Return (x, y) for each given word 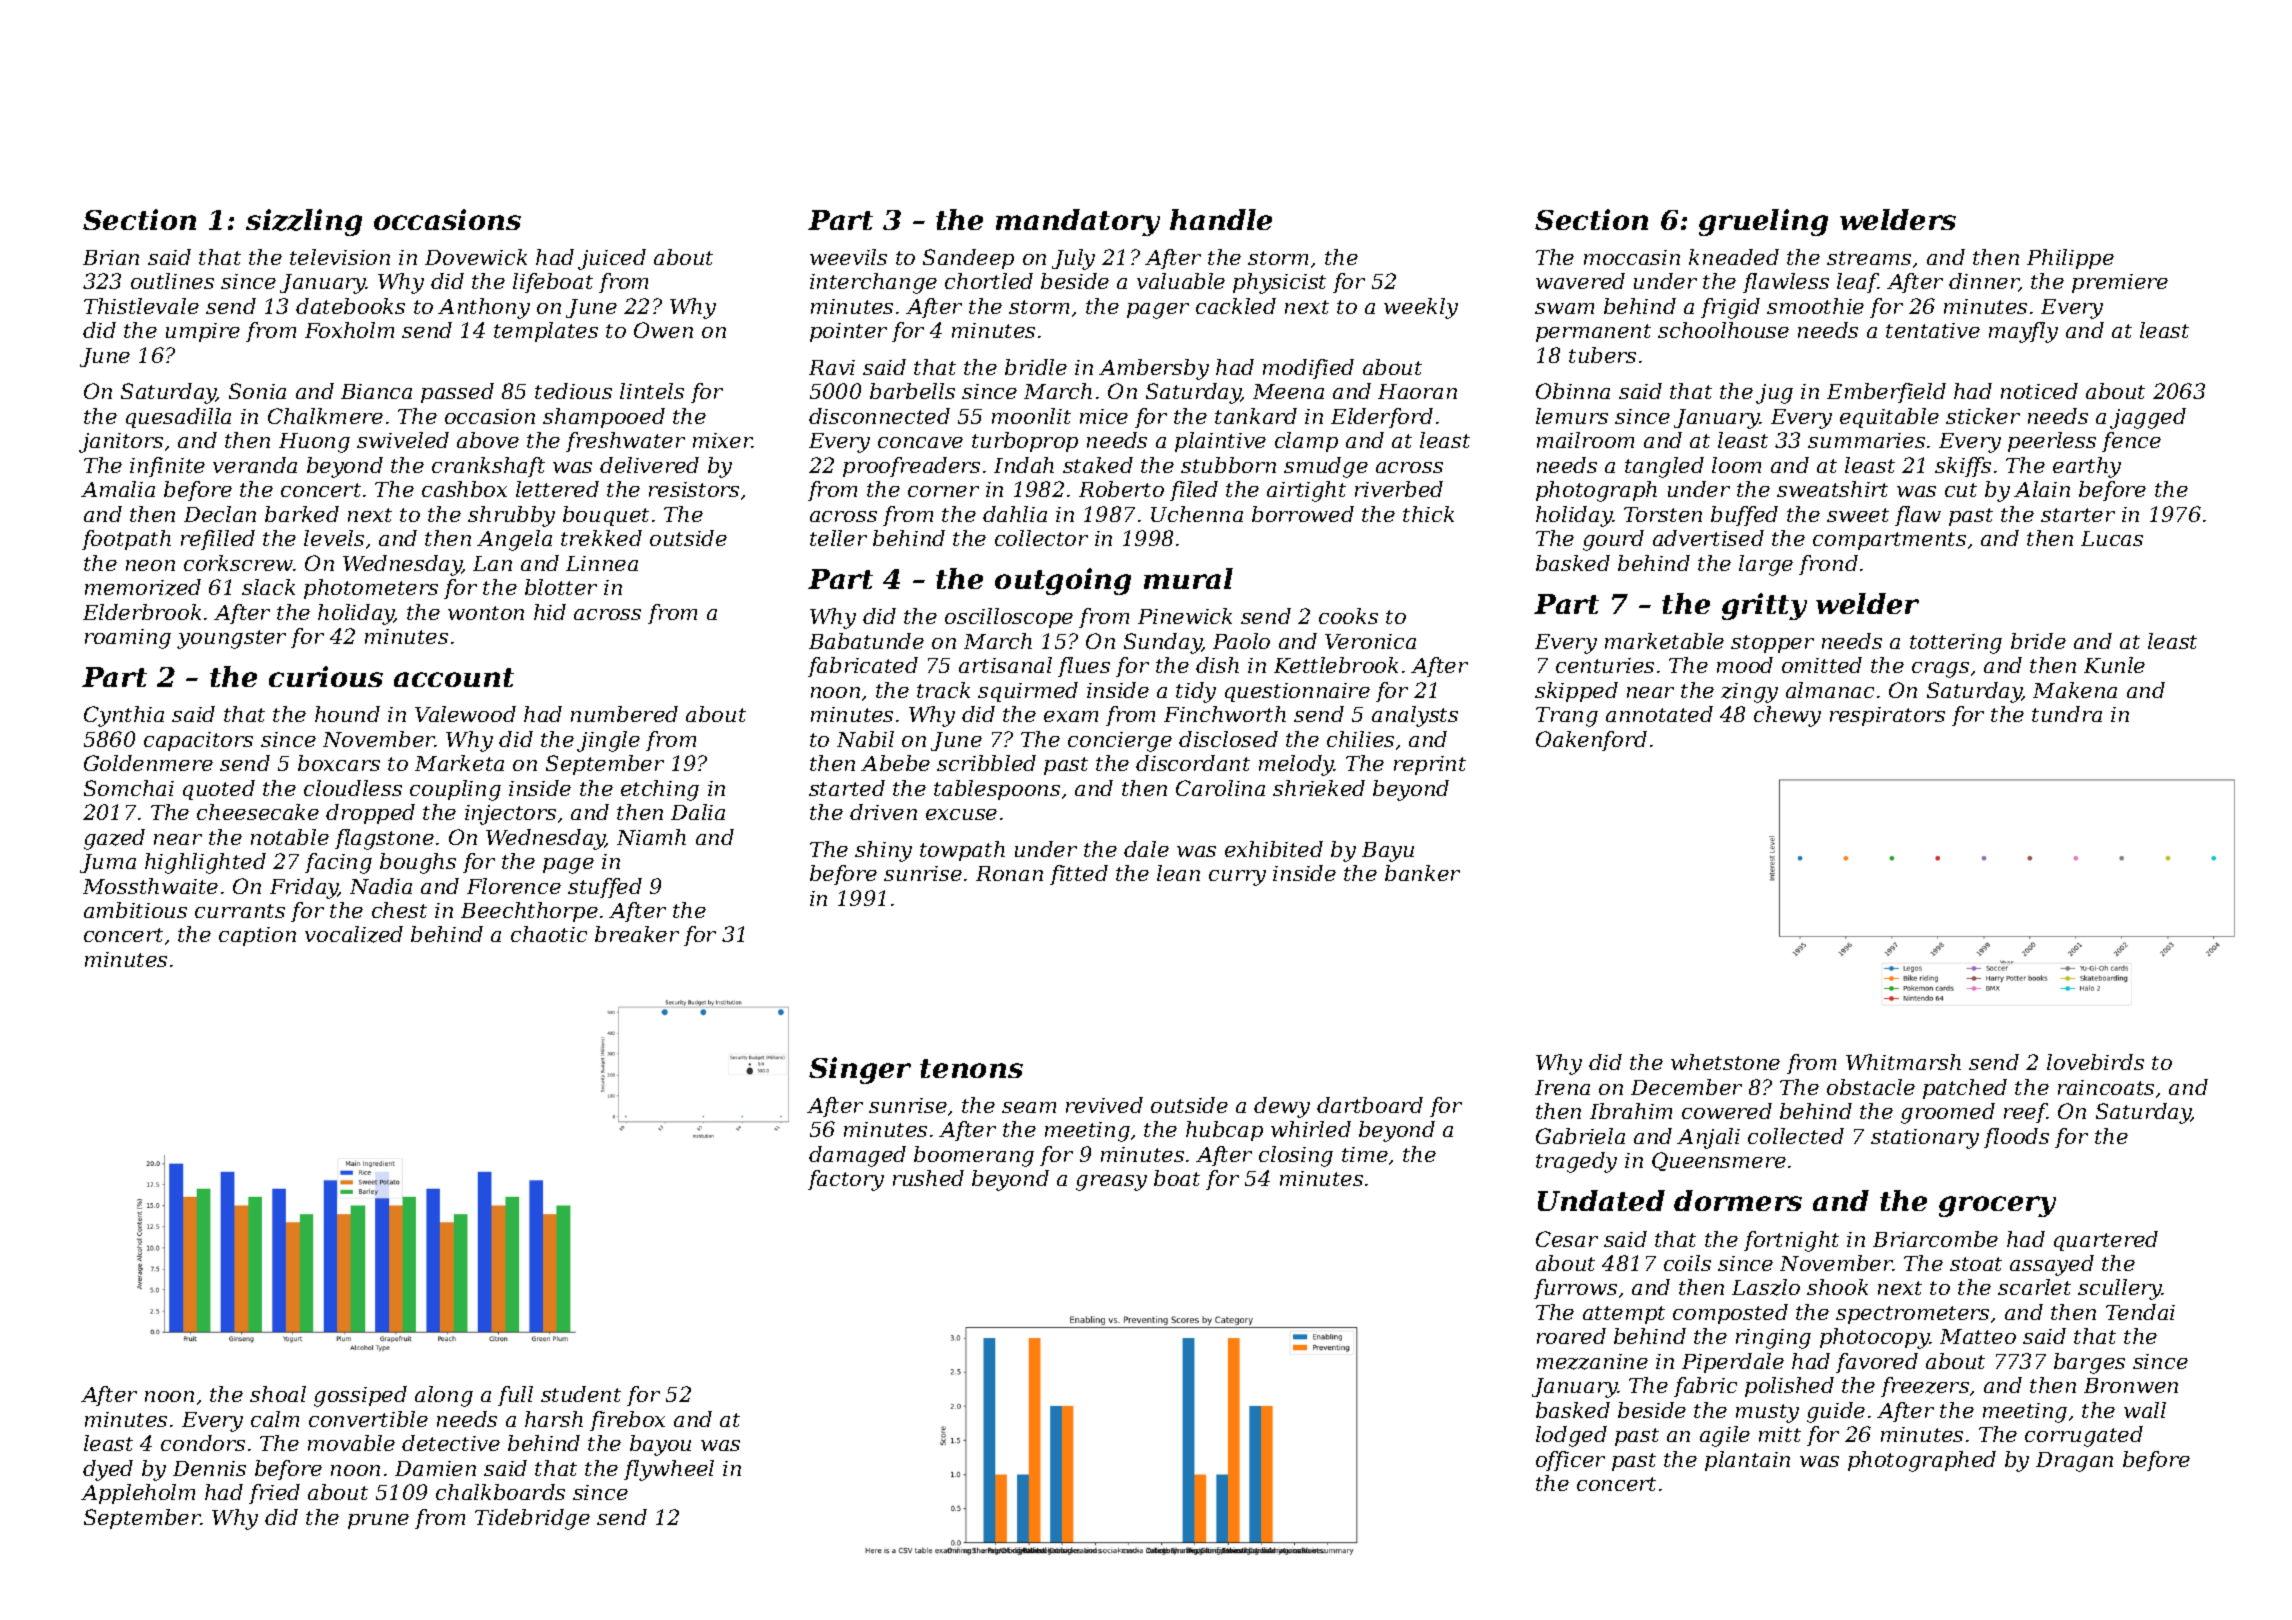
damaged (857, 1156)
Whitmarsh (1903, 1062)
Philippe (2070, 259)
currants (240, 911)
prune (378, 1521)
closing (1296, 1156)
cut (1961, 490)
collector (1041, 538)
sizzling (304, 222)
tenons (971, 1068)
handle (1221, 219)
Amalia (118, 489)
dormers (1738, 1200)
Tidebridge (532, 1519)
